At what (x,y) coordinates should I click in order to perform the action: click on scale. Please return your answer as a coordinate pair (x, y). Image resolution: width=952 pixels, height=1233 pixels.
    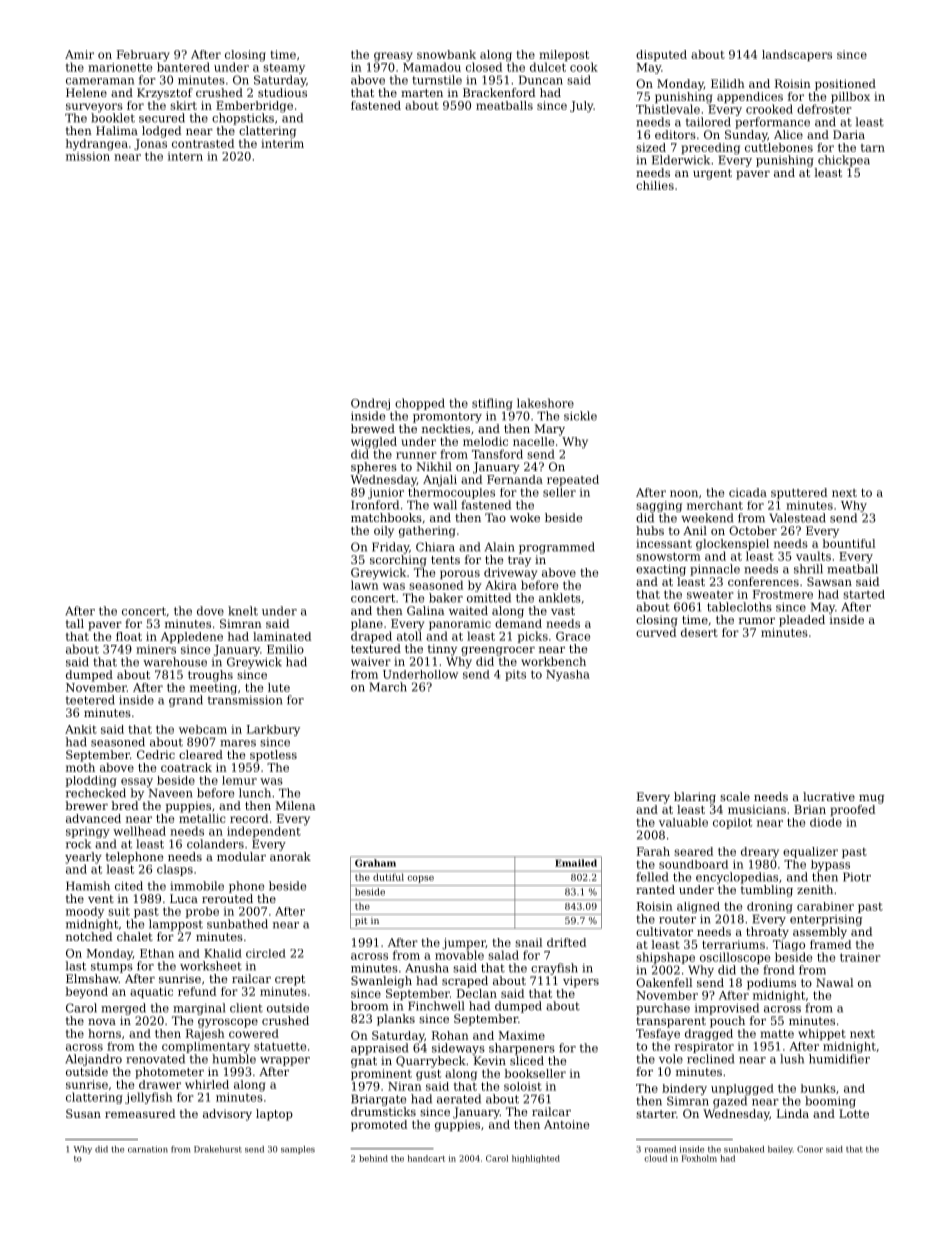
    Looking at the image, I should click on (735, 796).
